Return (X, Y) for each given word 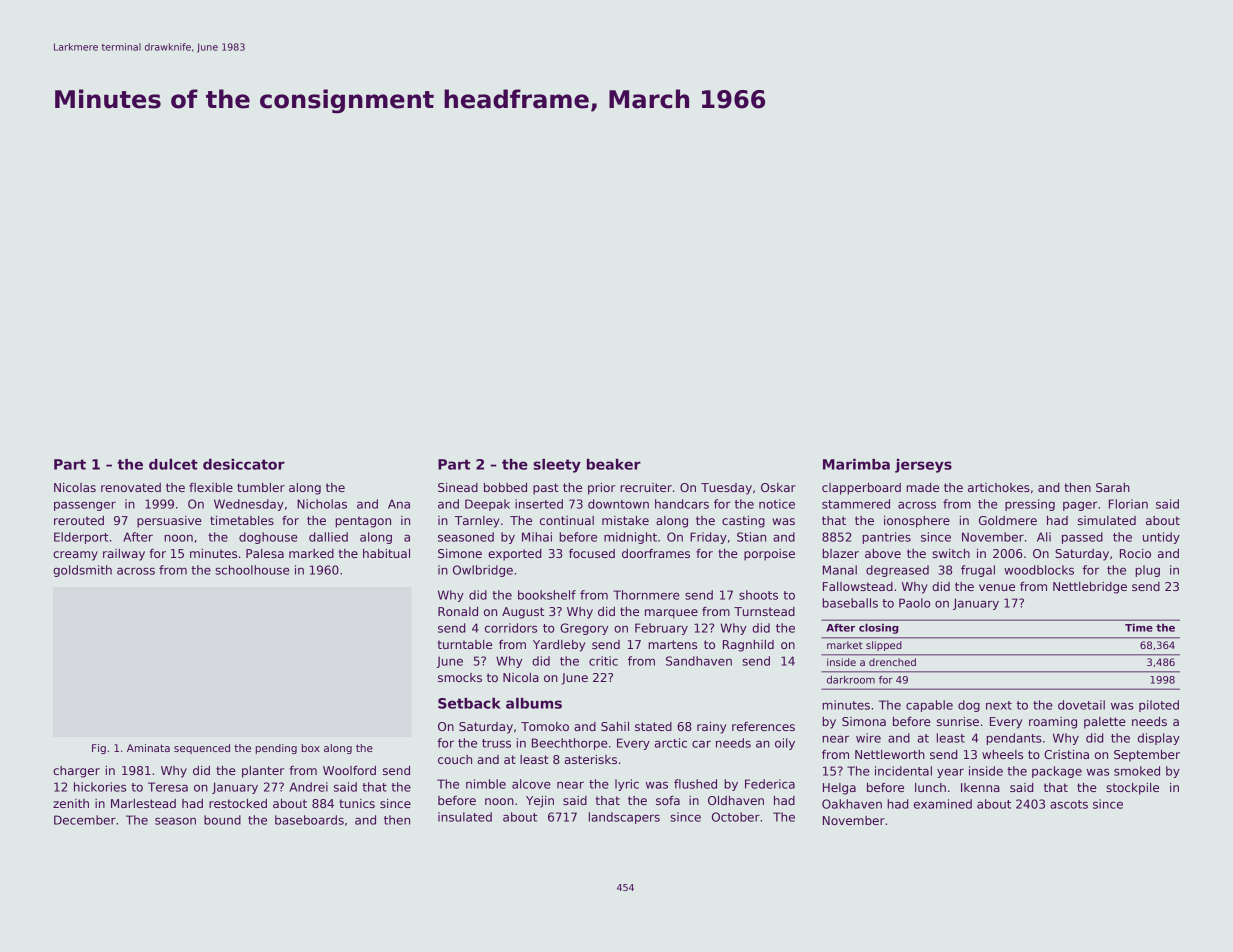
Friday (708, 538)
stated (653, 726)
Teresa (168, 787)
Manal (840, 570)
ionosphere (917, 522)
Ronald (458, 611)
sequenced (202, 749)
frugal (978, 571)
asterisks (591, 759)
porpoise (769, 555)
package (1057, 772)
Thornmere (646, 595)
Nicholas (322, 504)
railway (124, 555)
